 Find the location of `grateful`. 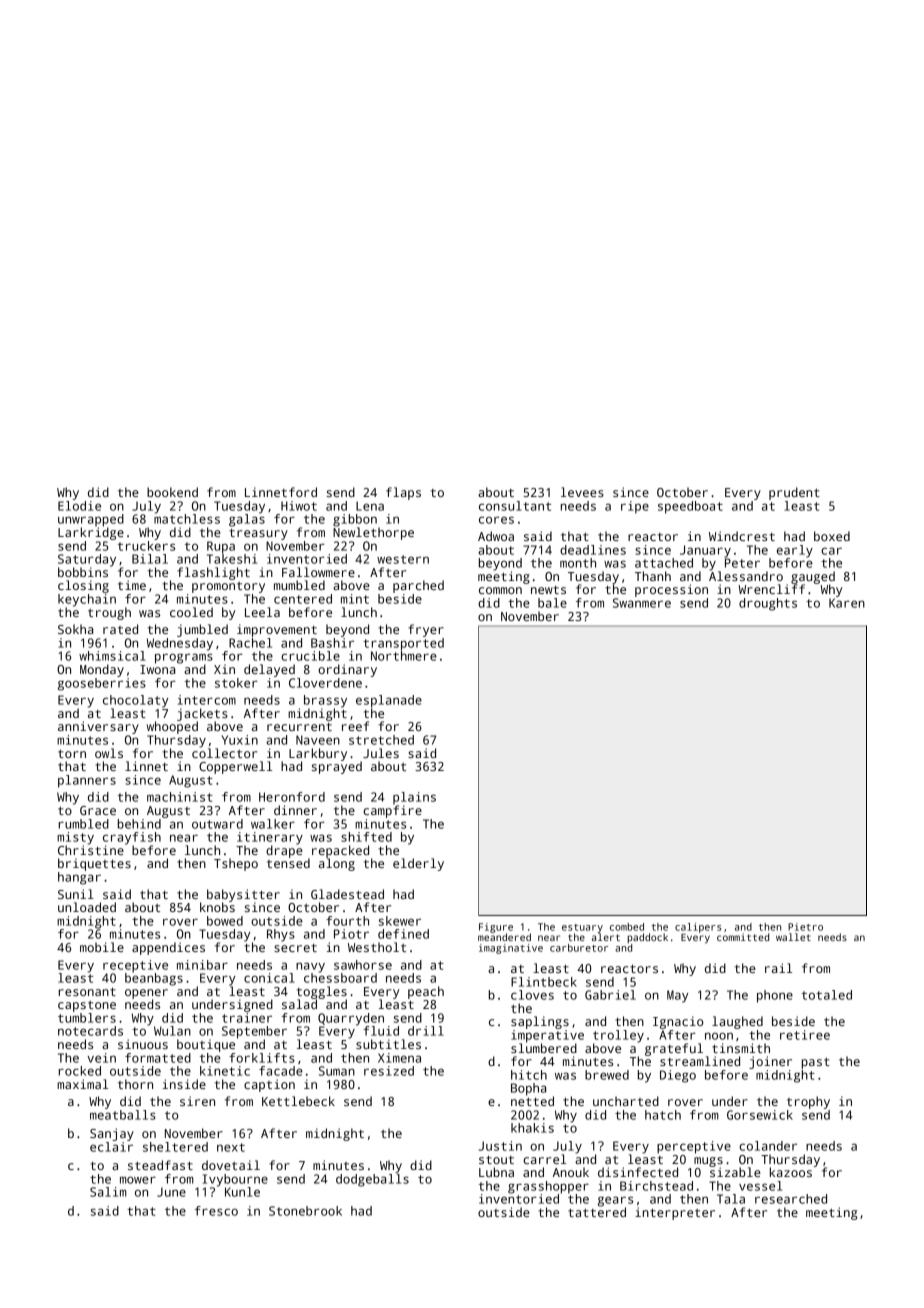

grateful is located at coordinates (674, 1049).
